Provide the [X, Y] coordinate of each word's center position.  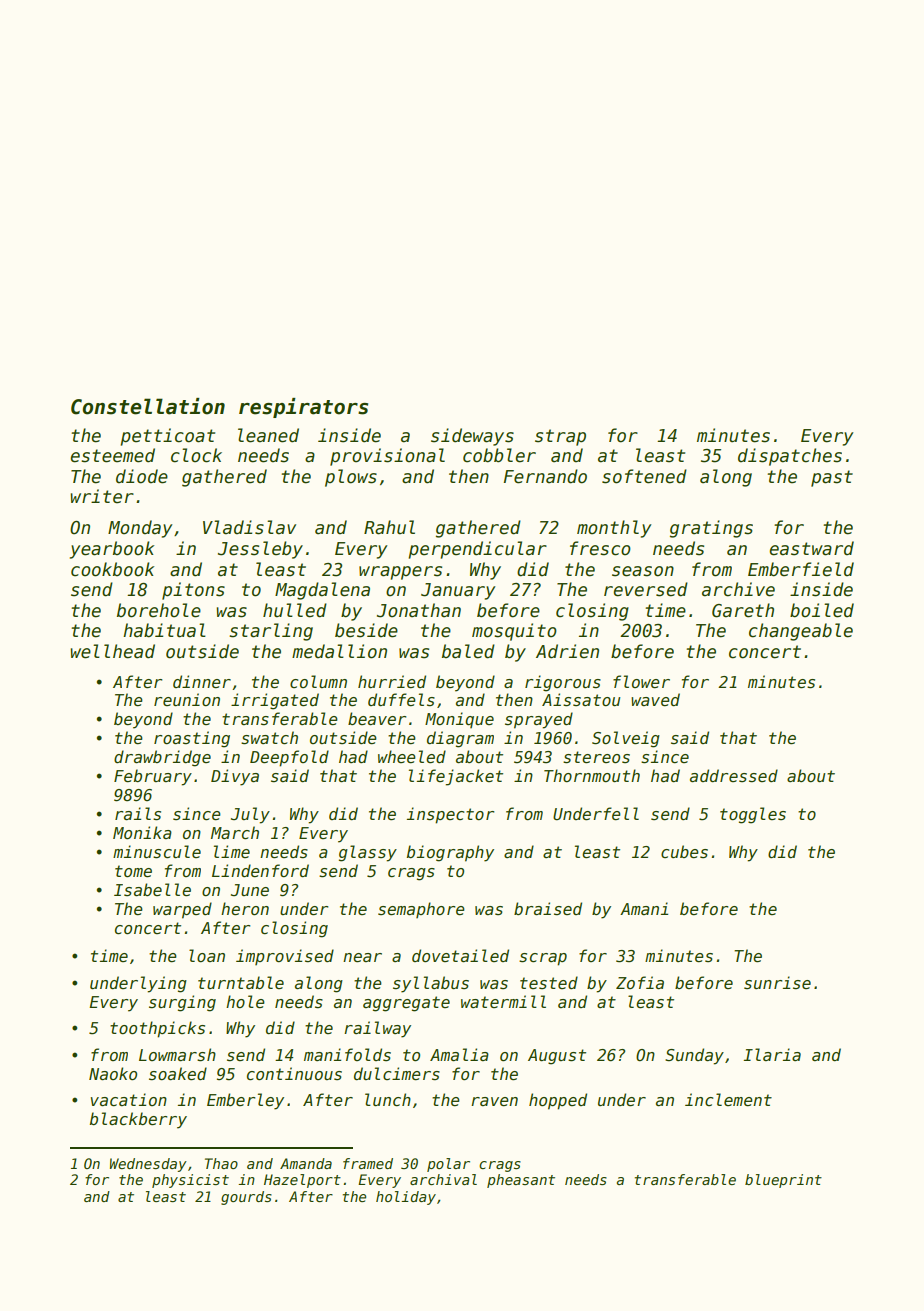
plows [351, 478]
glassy [368, 853]
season [643, 571]
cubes [684, 852]
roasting [192, 739]
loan [207, 955]
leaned [268, 435]
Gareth [743, 610]
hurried [392, 682]
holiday [406, 1198]
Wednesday [148, 1165]
